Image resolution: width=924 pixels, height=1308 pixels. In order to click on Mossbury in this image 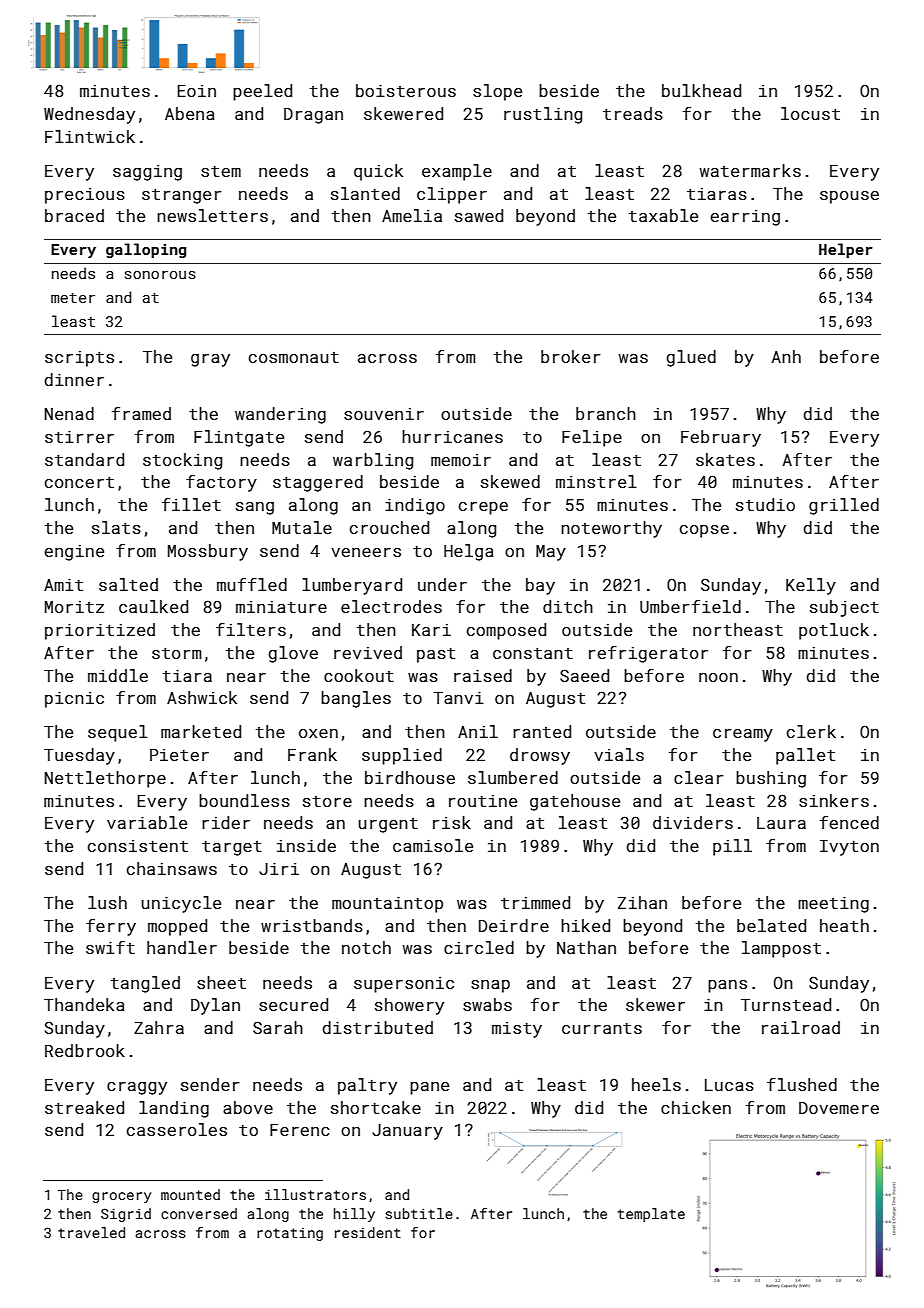, I will do `click(208, 552)`.
